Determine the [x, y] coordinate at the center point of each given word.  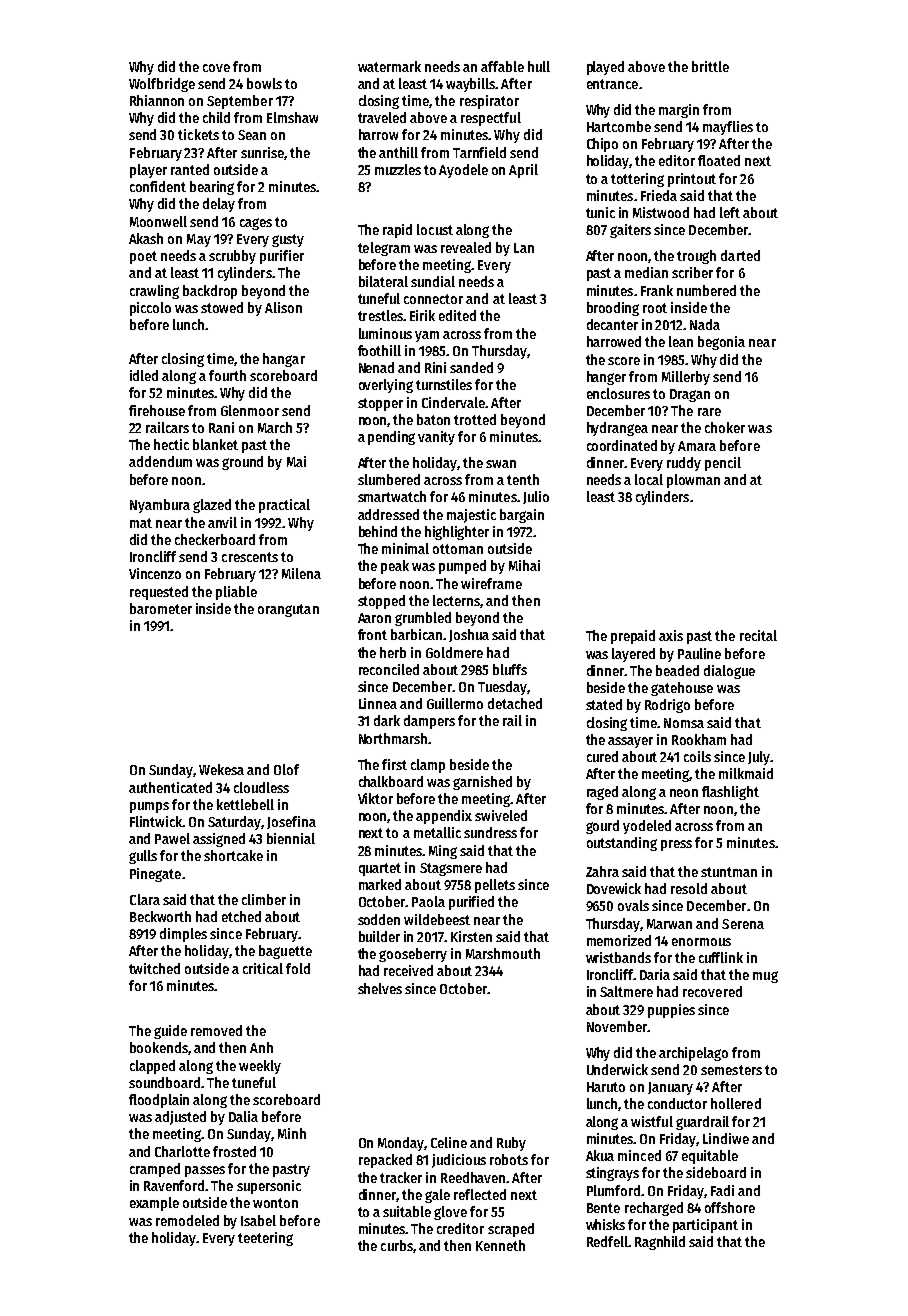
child [216, 117]
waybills [471, 85]
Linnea [378, 703]
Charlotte [182, 1151]
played [605, 68]
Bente [603, 1208]
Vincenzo [155, 573]
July [759, 758]
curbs [397, 1245]
